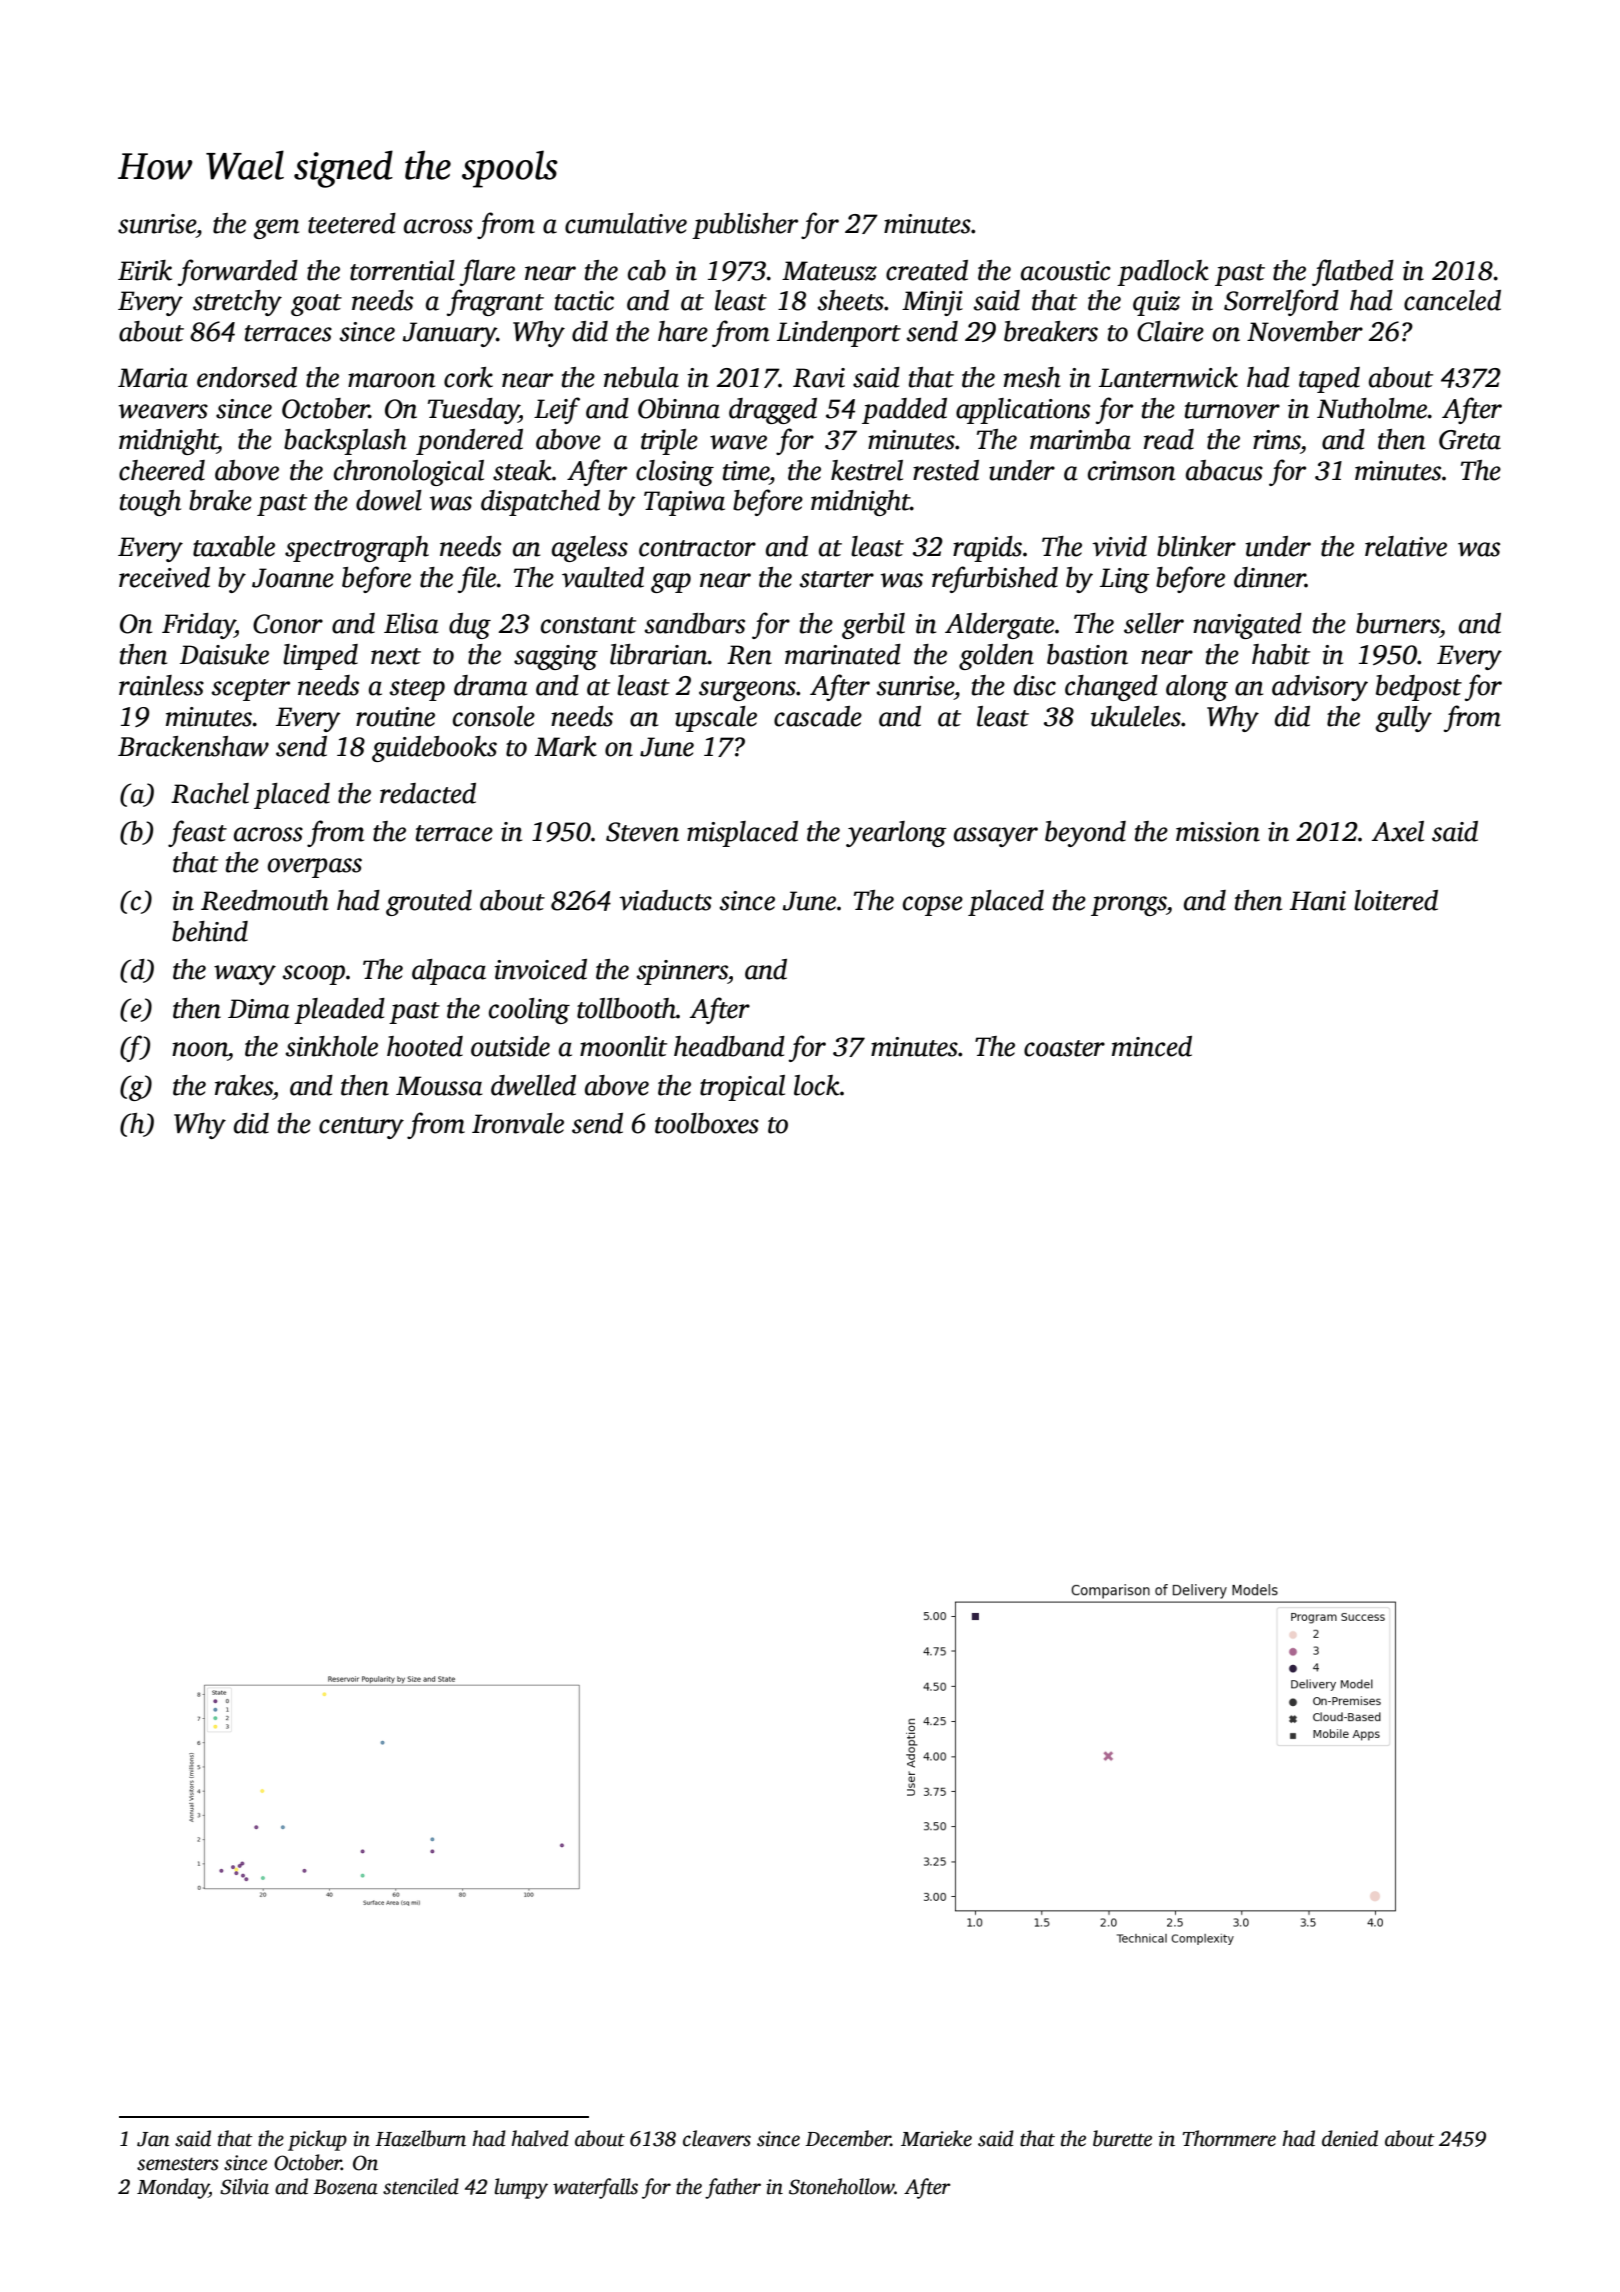 The image size is (1620, 2292). I want to click on spinners, so click(682, 972).
